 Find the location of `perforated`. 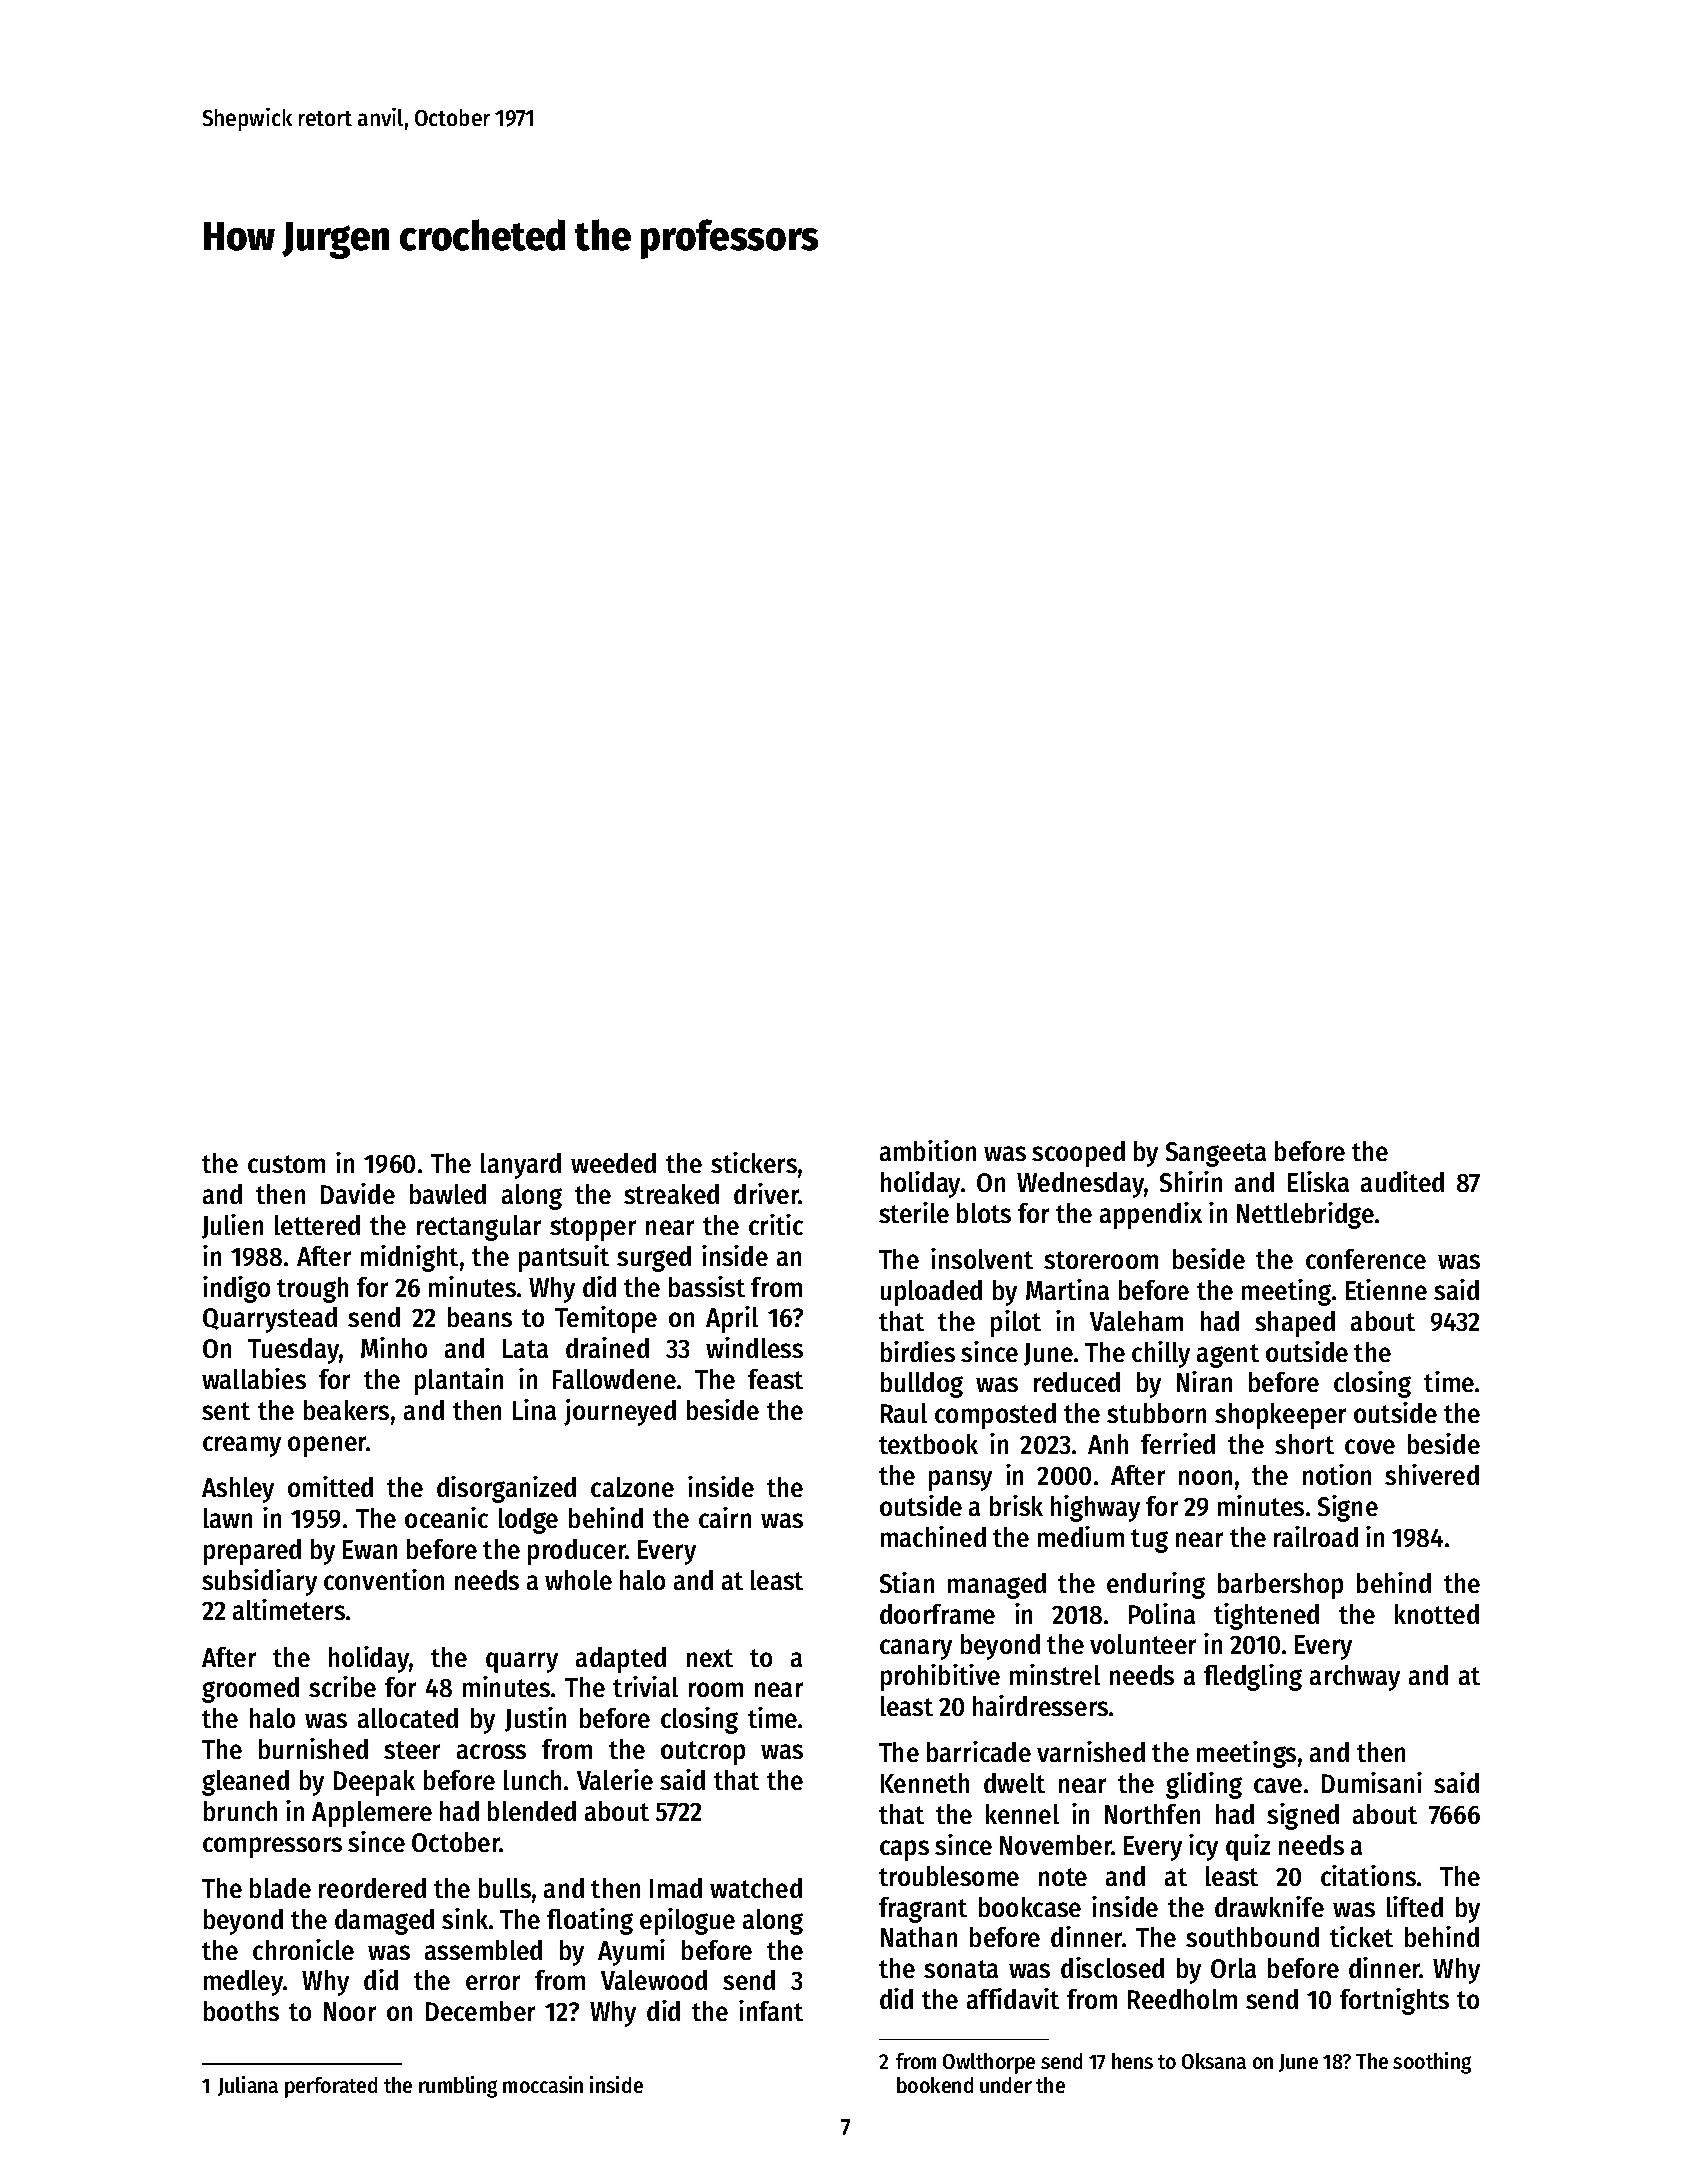

perforated is located at coordinates (331, 2087).
